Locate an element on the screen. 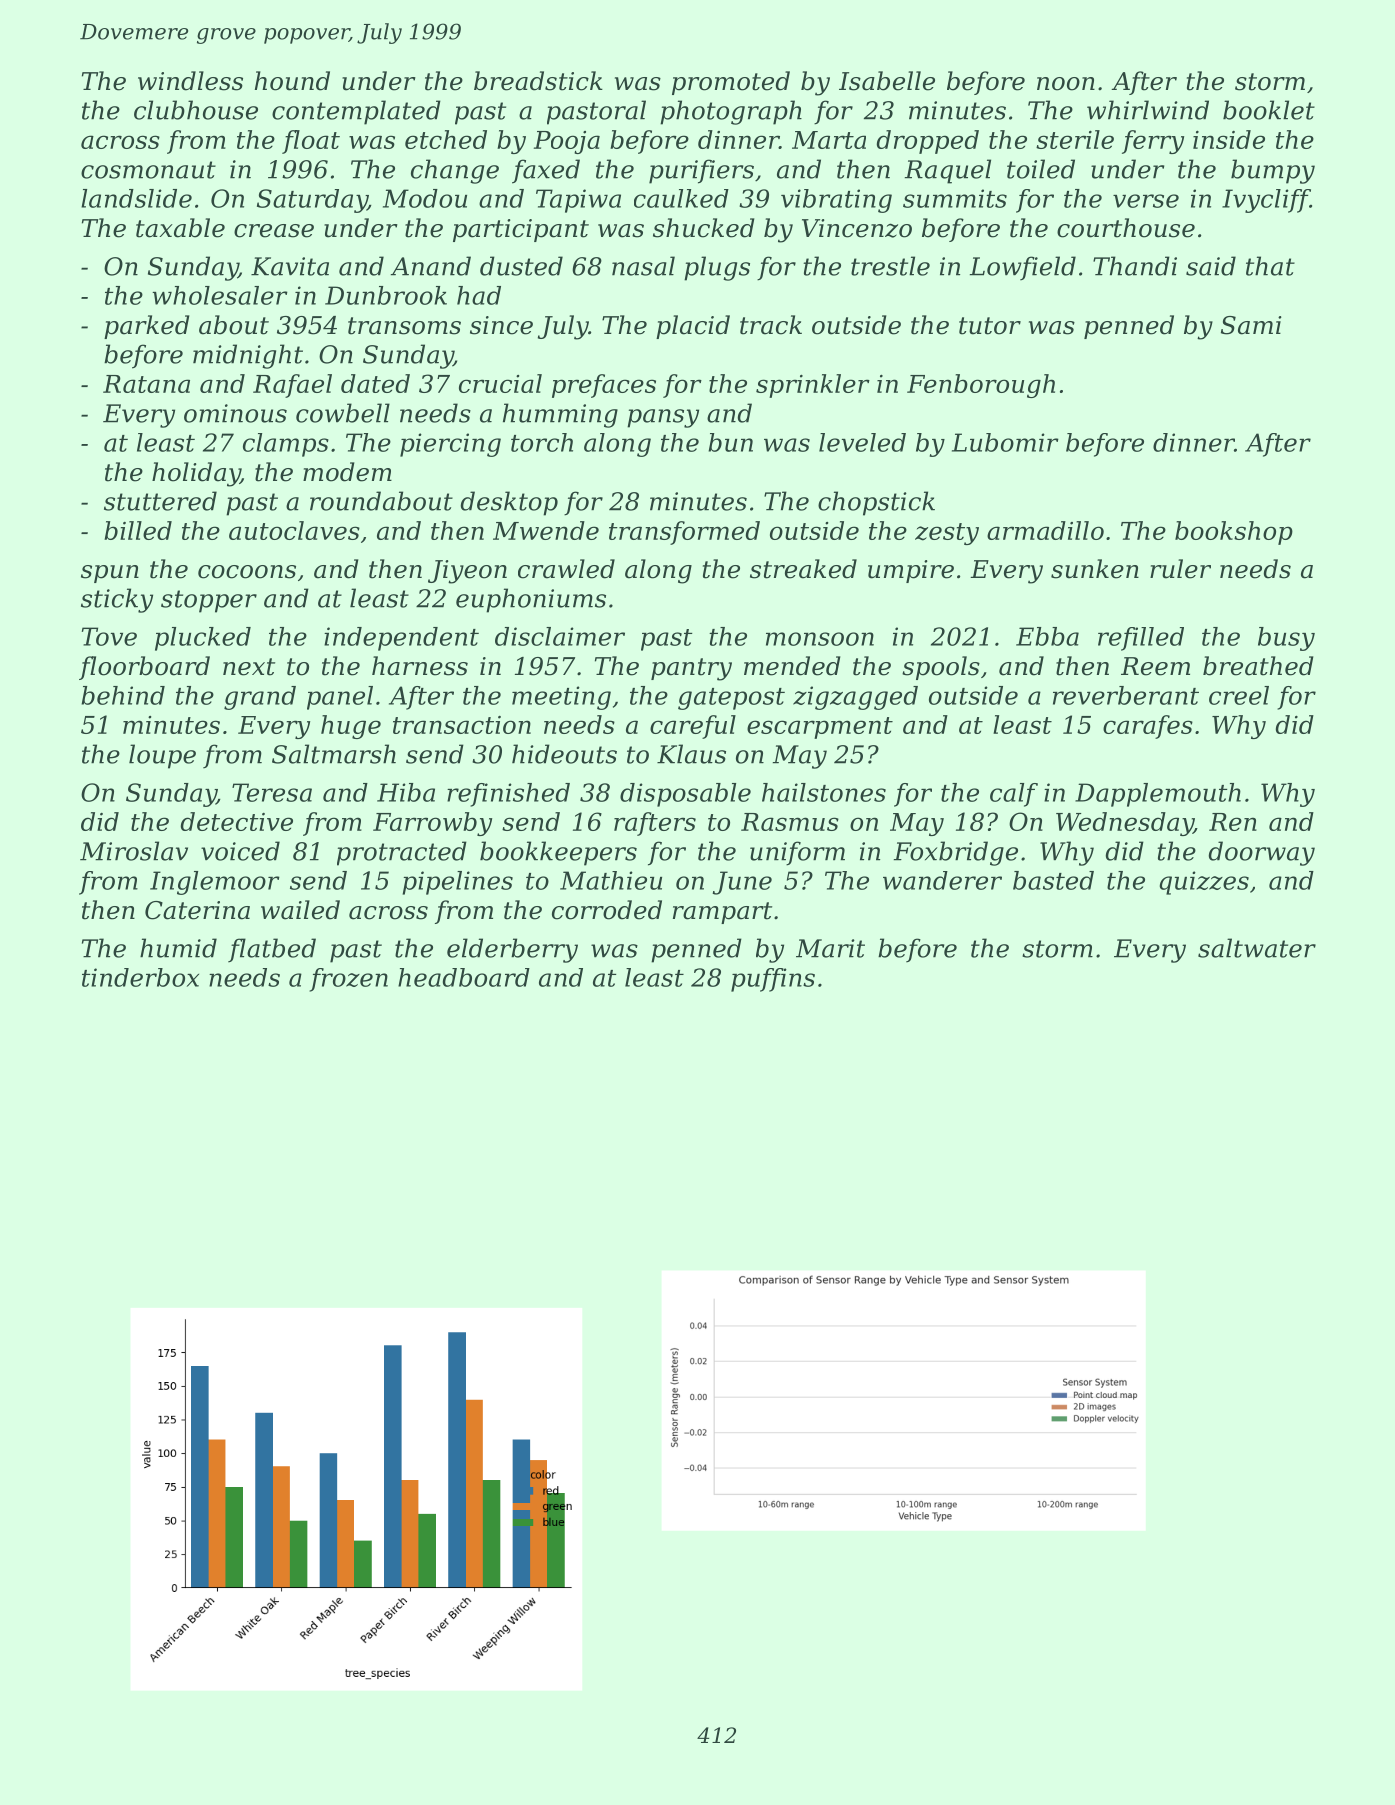 The width and height of the screenshot is (1395, 1805). dated is located at coordinates (375, 383).
